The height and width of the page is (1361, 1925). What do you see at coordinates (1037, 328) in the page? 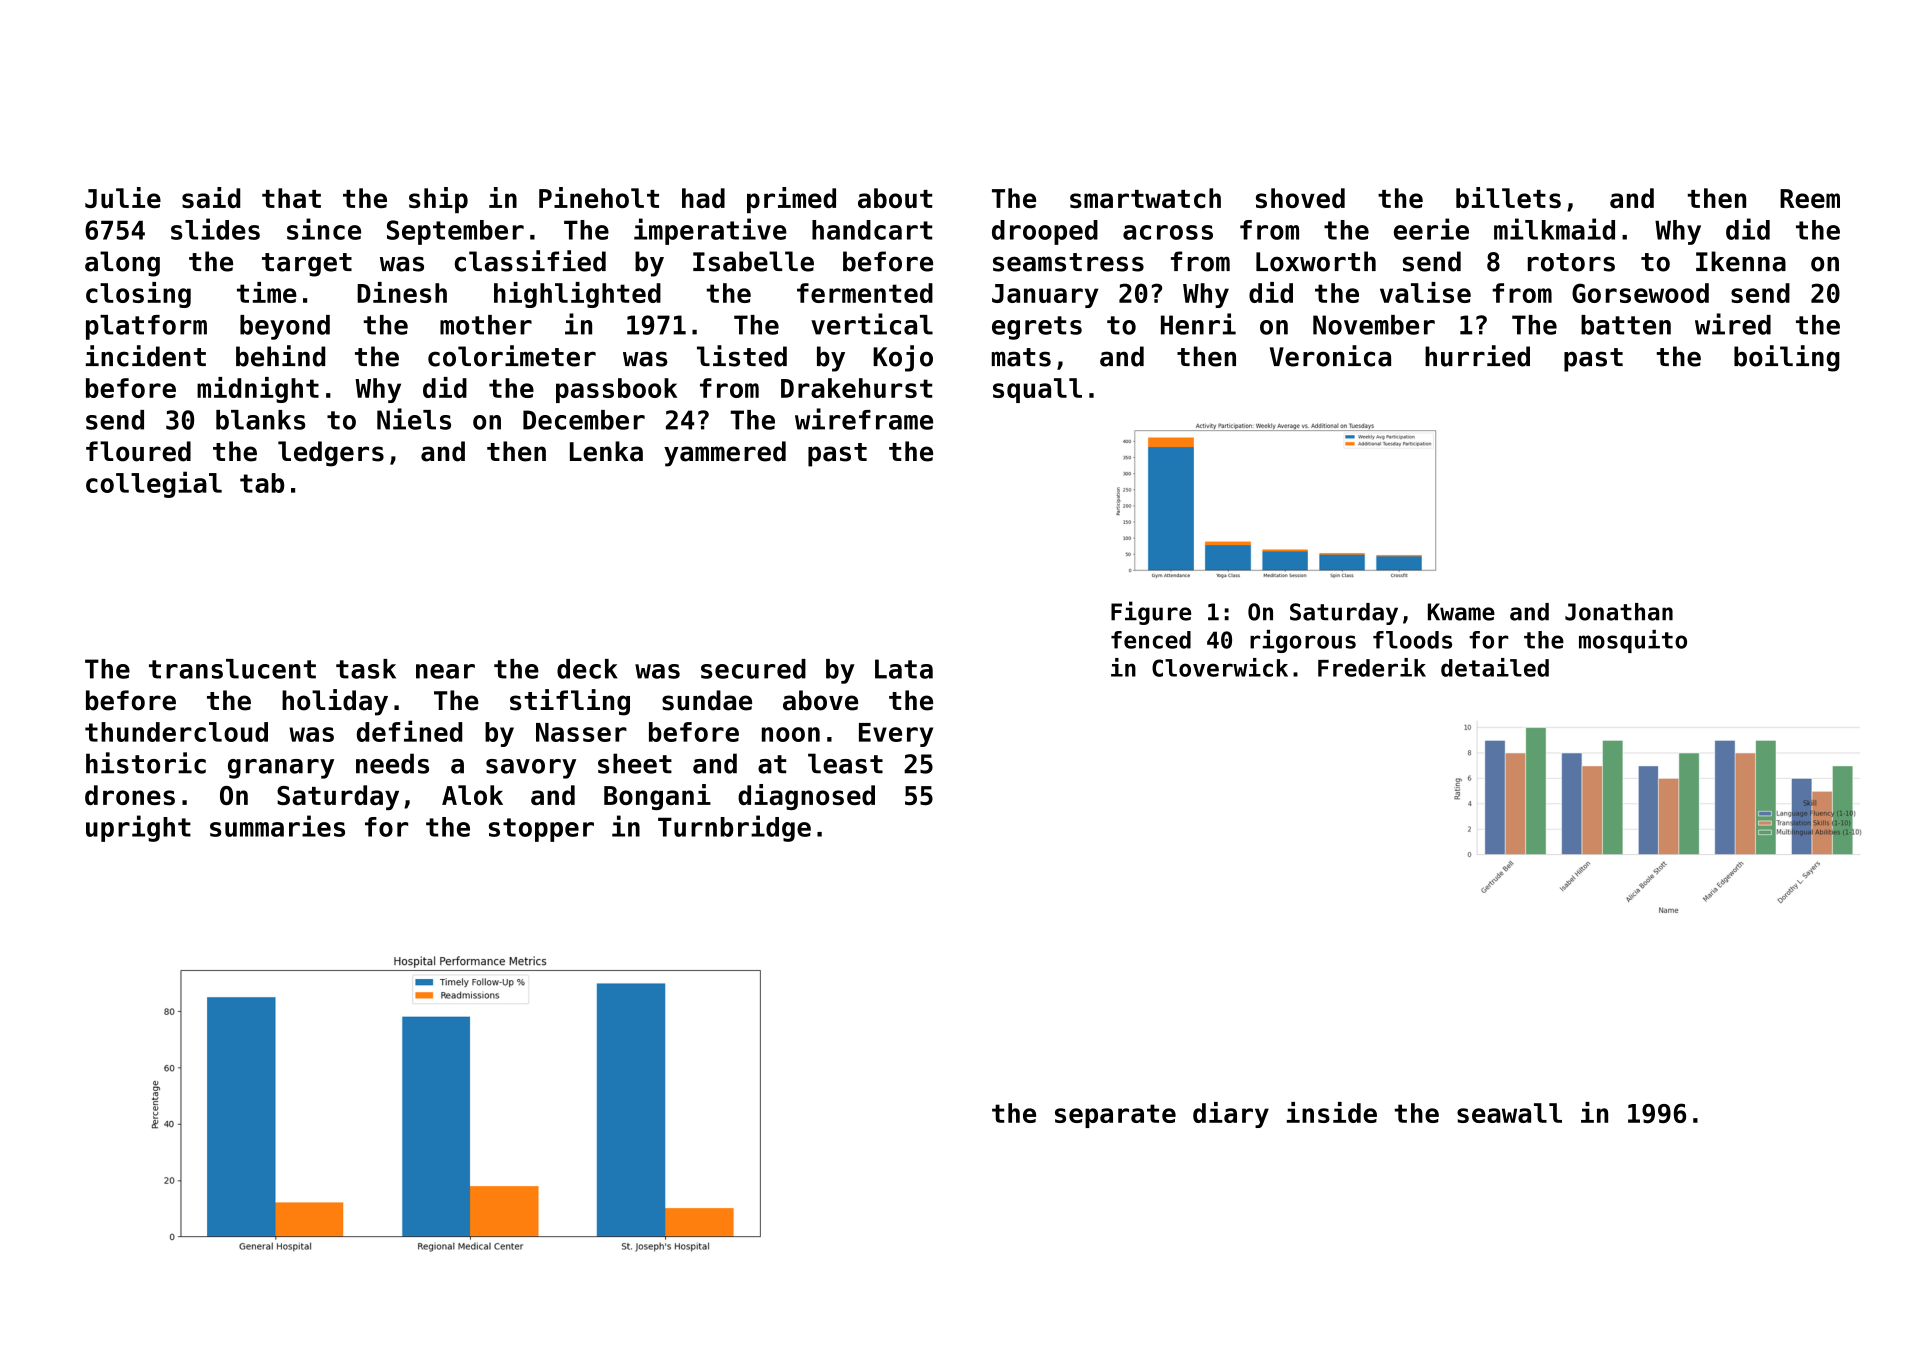
I see `egrets` at bounding box center [1037, 328].
